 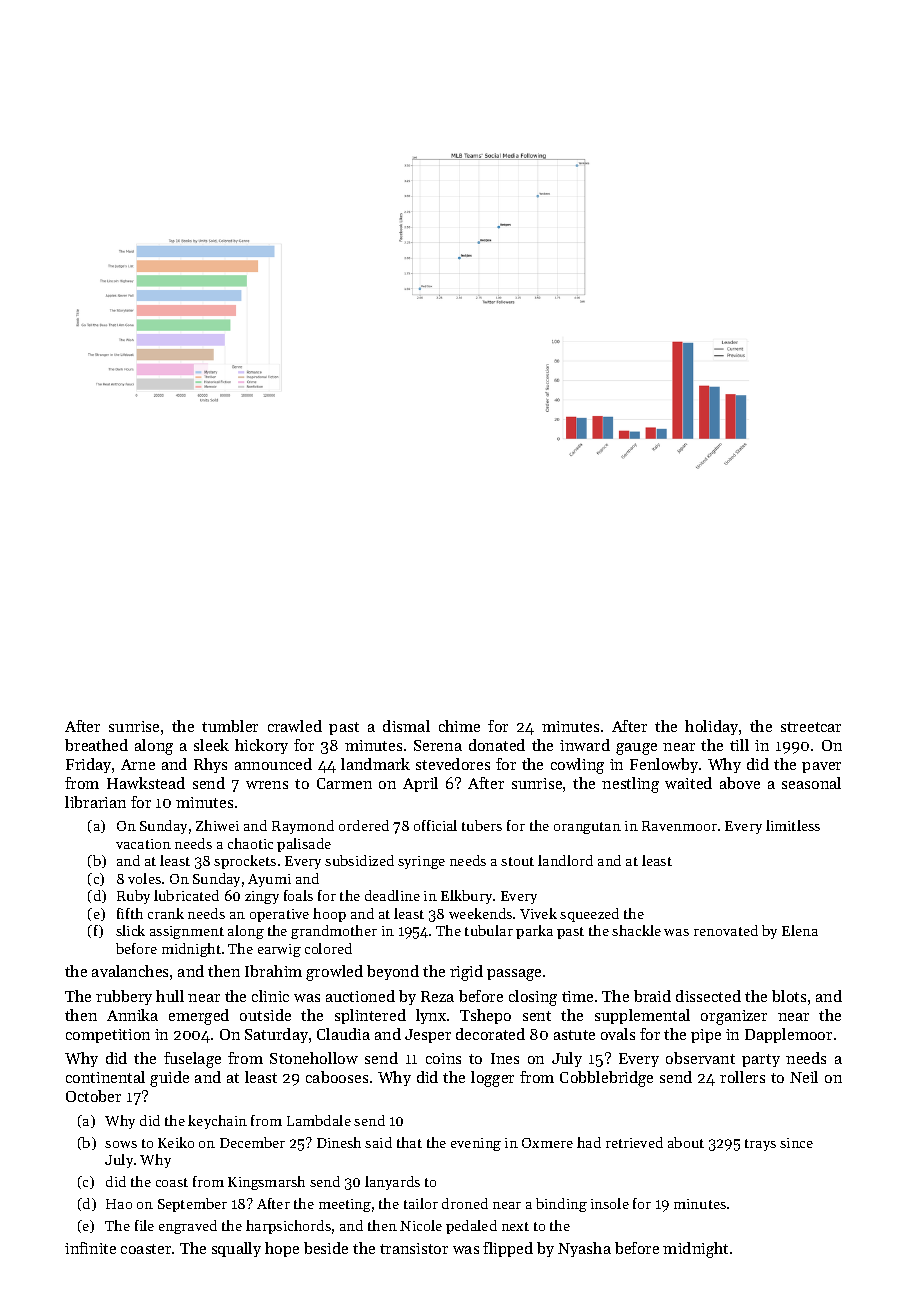 I want to click on crawled, so click(x=295, y=726).
